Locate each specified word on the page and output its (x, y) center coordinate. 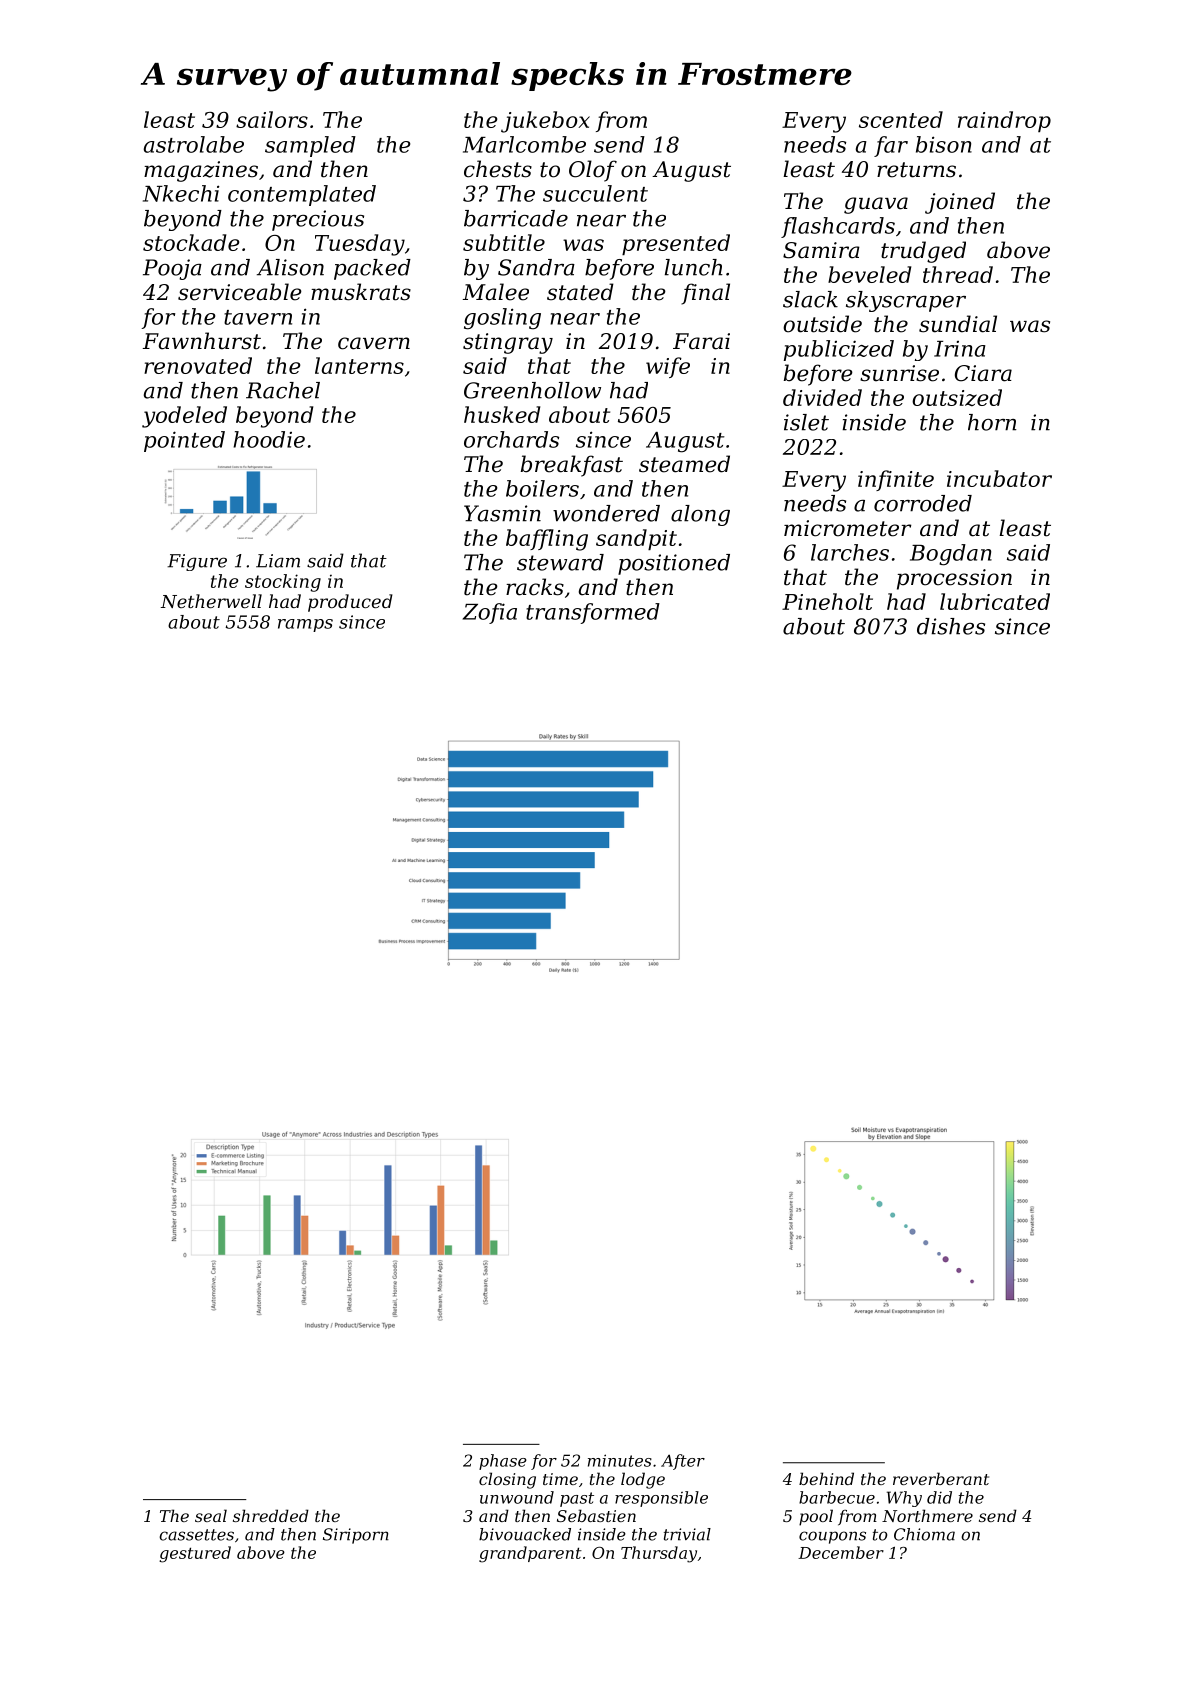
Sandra (536, 267)
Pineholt (827, 601)
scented (901, 119)
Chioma (924, 1534)
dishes (951, 626)
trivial (687, 1534)
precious (318, 220)
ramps (305, 625)
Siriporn (356, 1536)
